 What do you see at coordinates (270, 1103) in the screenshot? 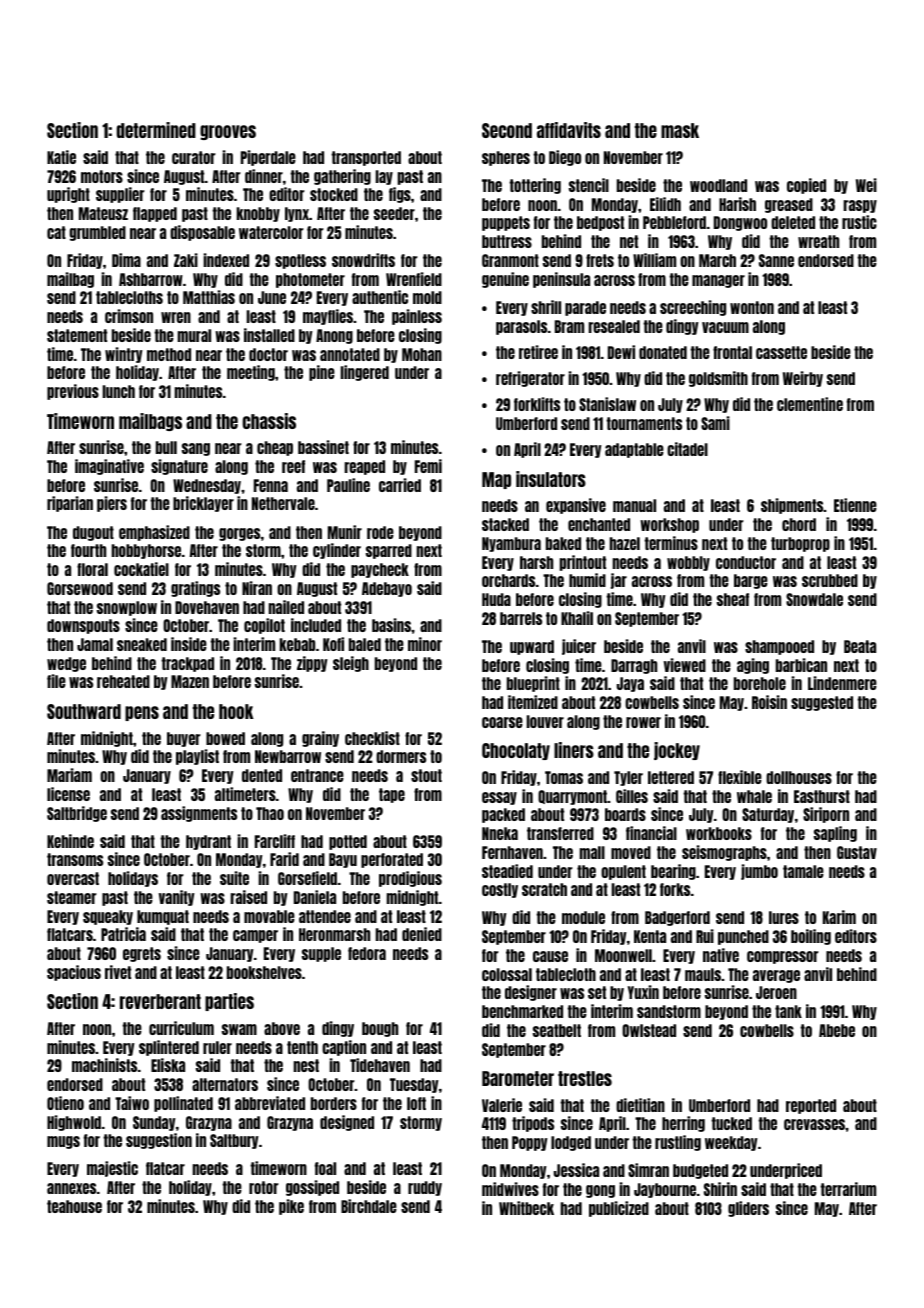
I see `abbreviated` at bounding box center [270, 1103].
